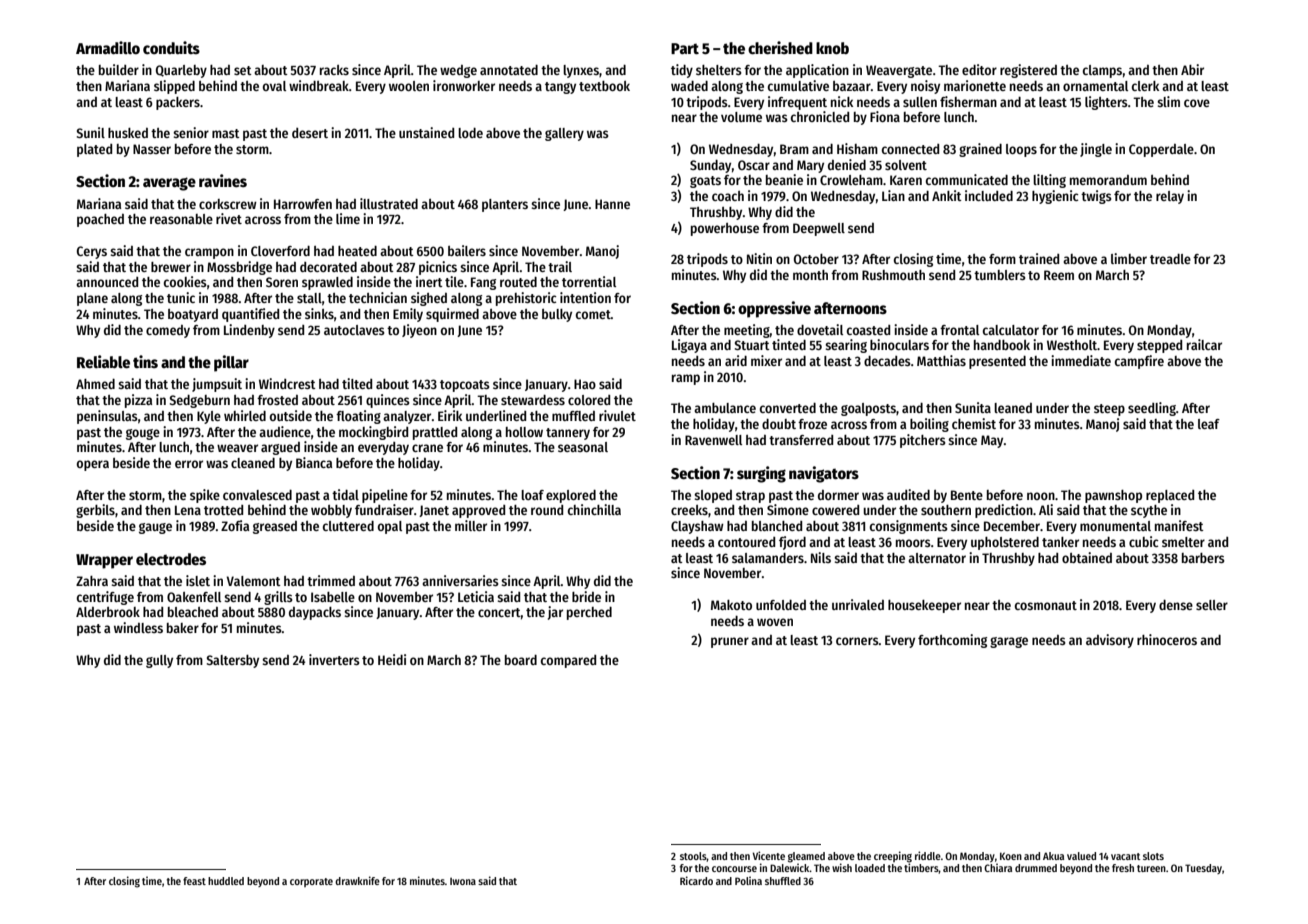 This screenshot has width=1308, height=924. I want to click on jumpsuit, so click(217, 385).
